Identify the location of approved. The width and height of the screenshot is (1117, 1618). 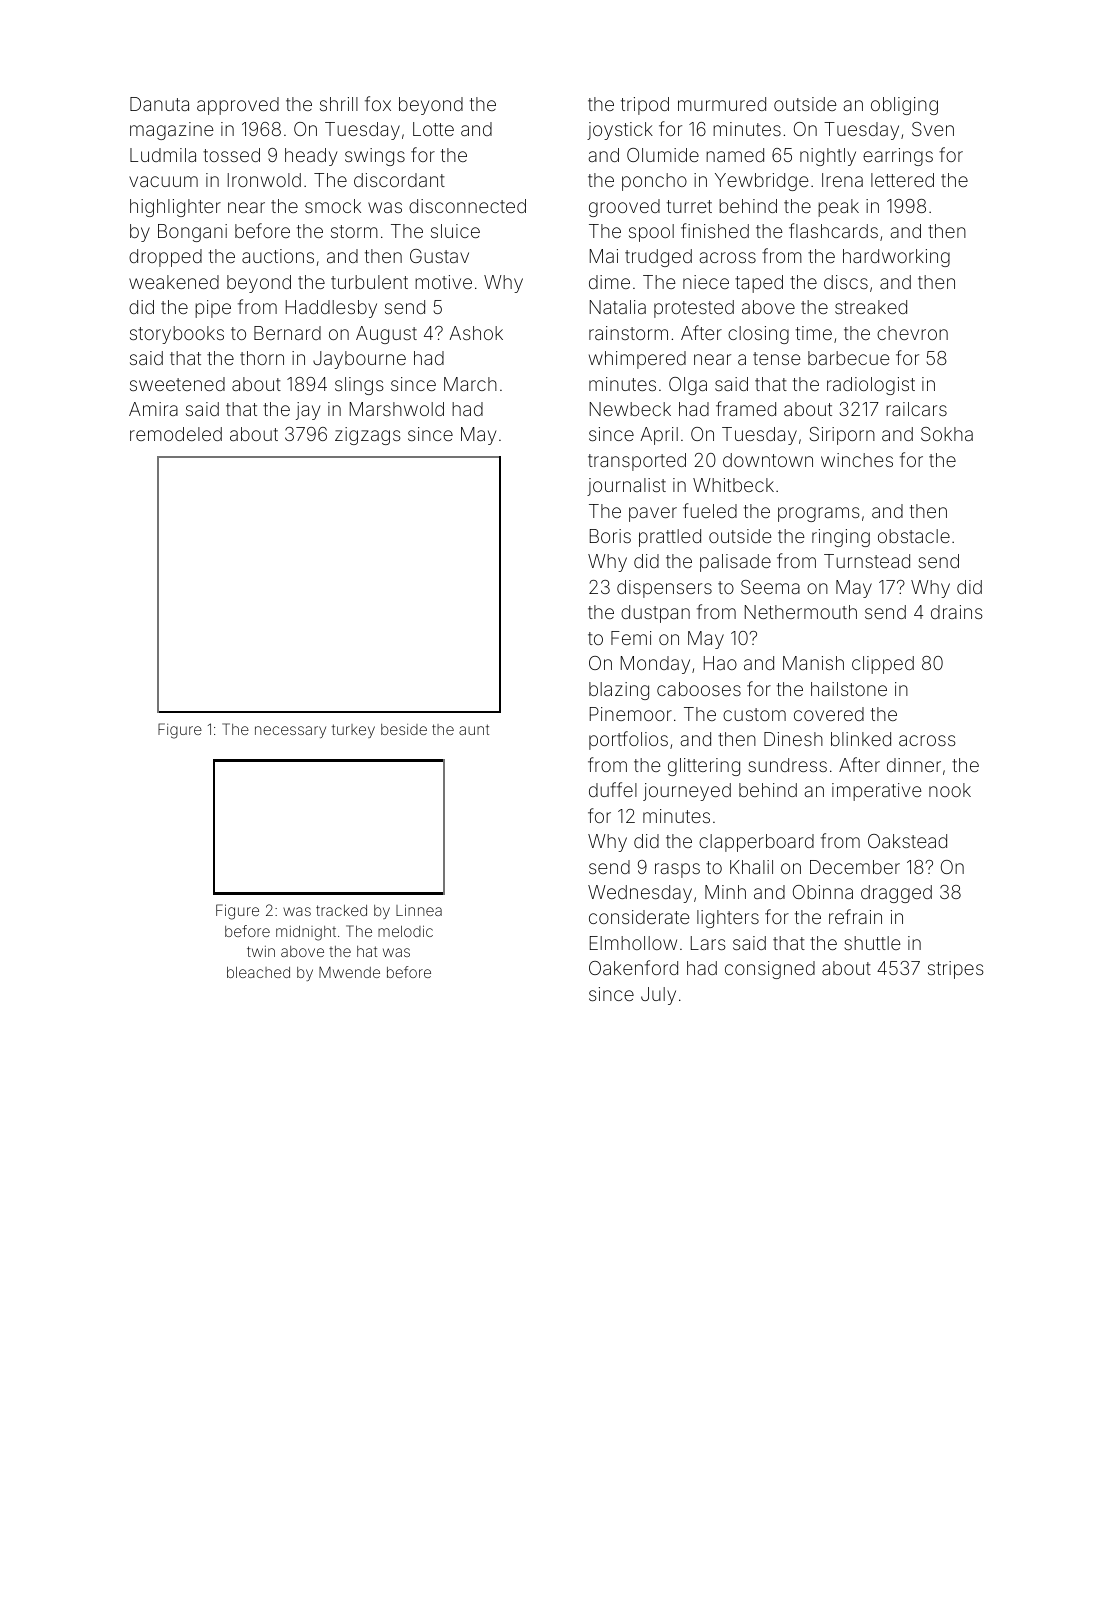
(238, 106).
